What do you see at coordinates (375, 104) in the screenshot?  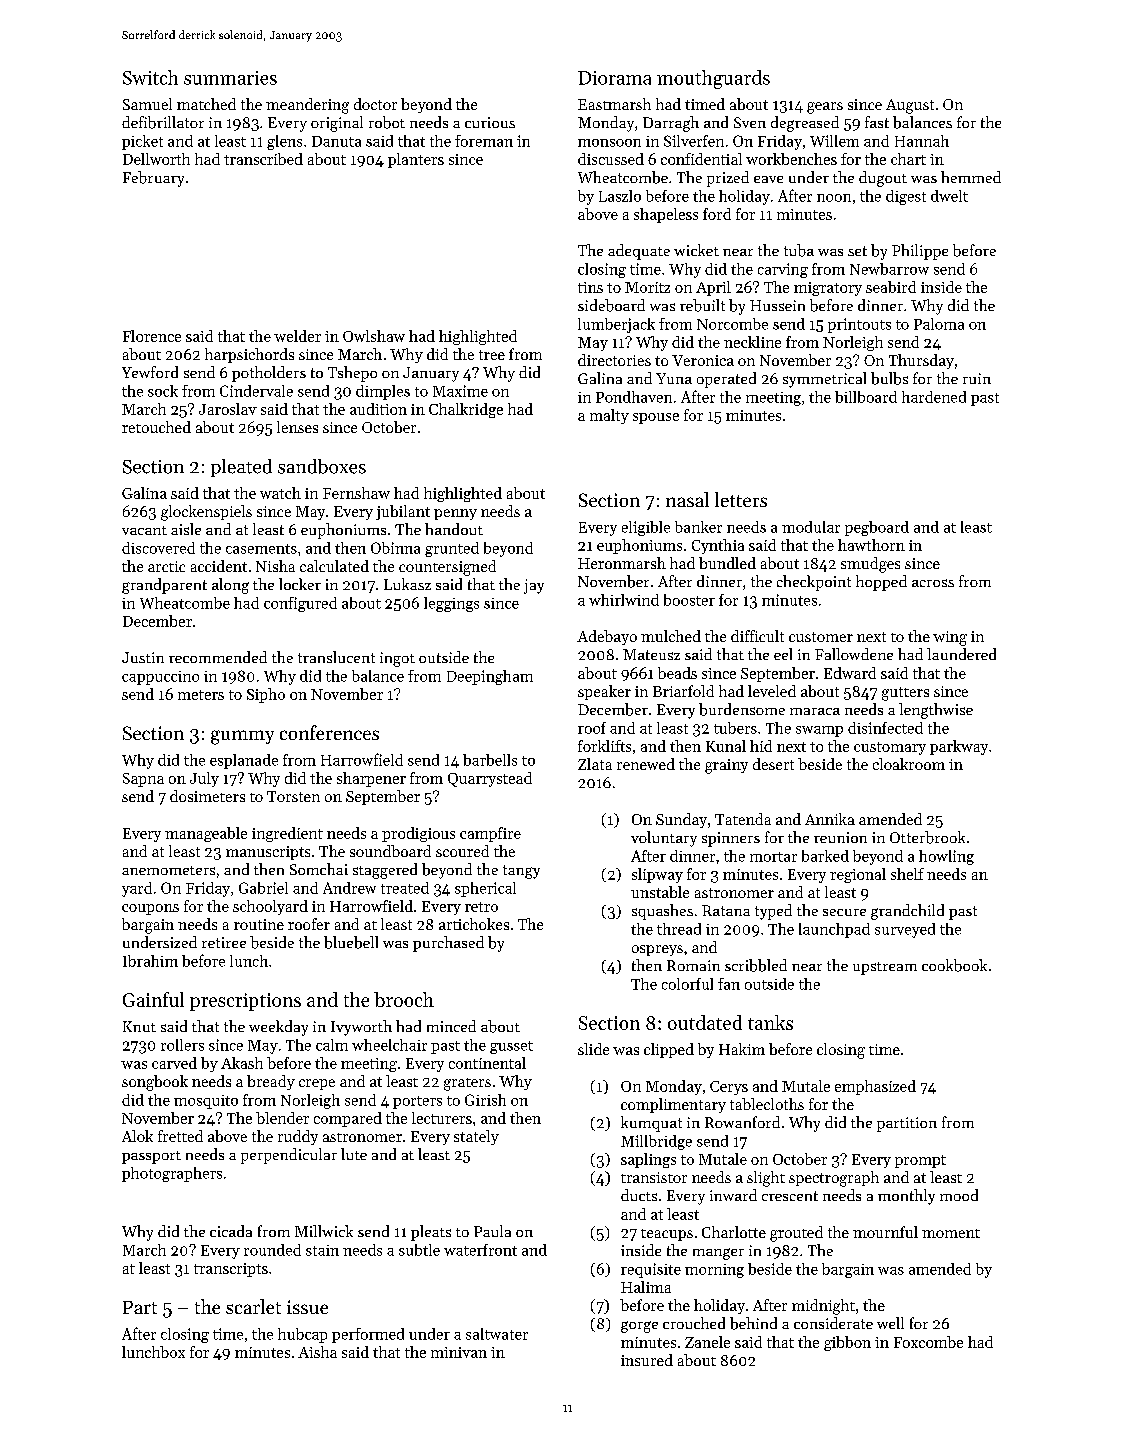 I see `doctor` at bounding box center [375, 104].
